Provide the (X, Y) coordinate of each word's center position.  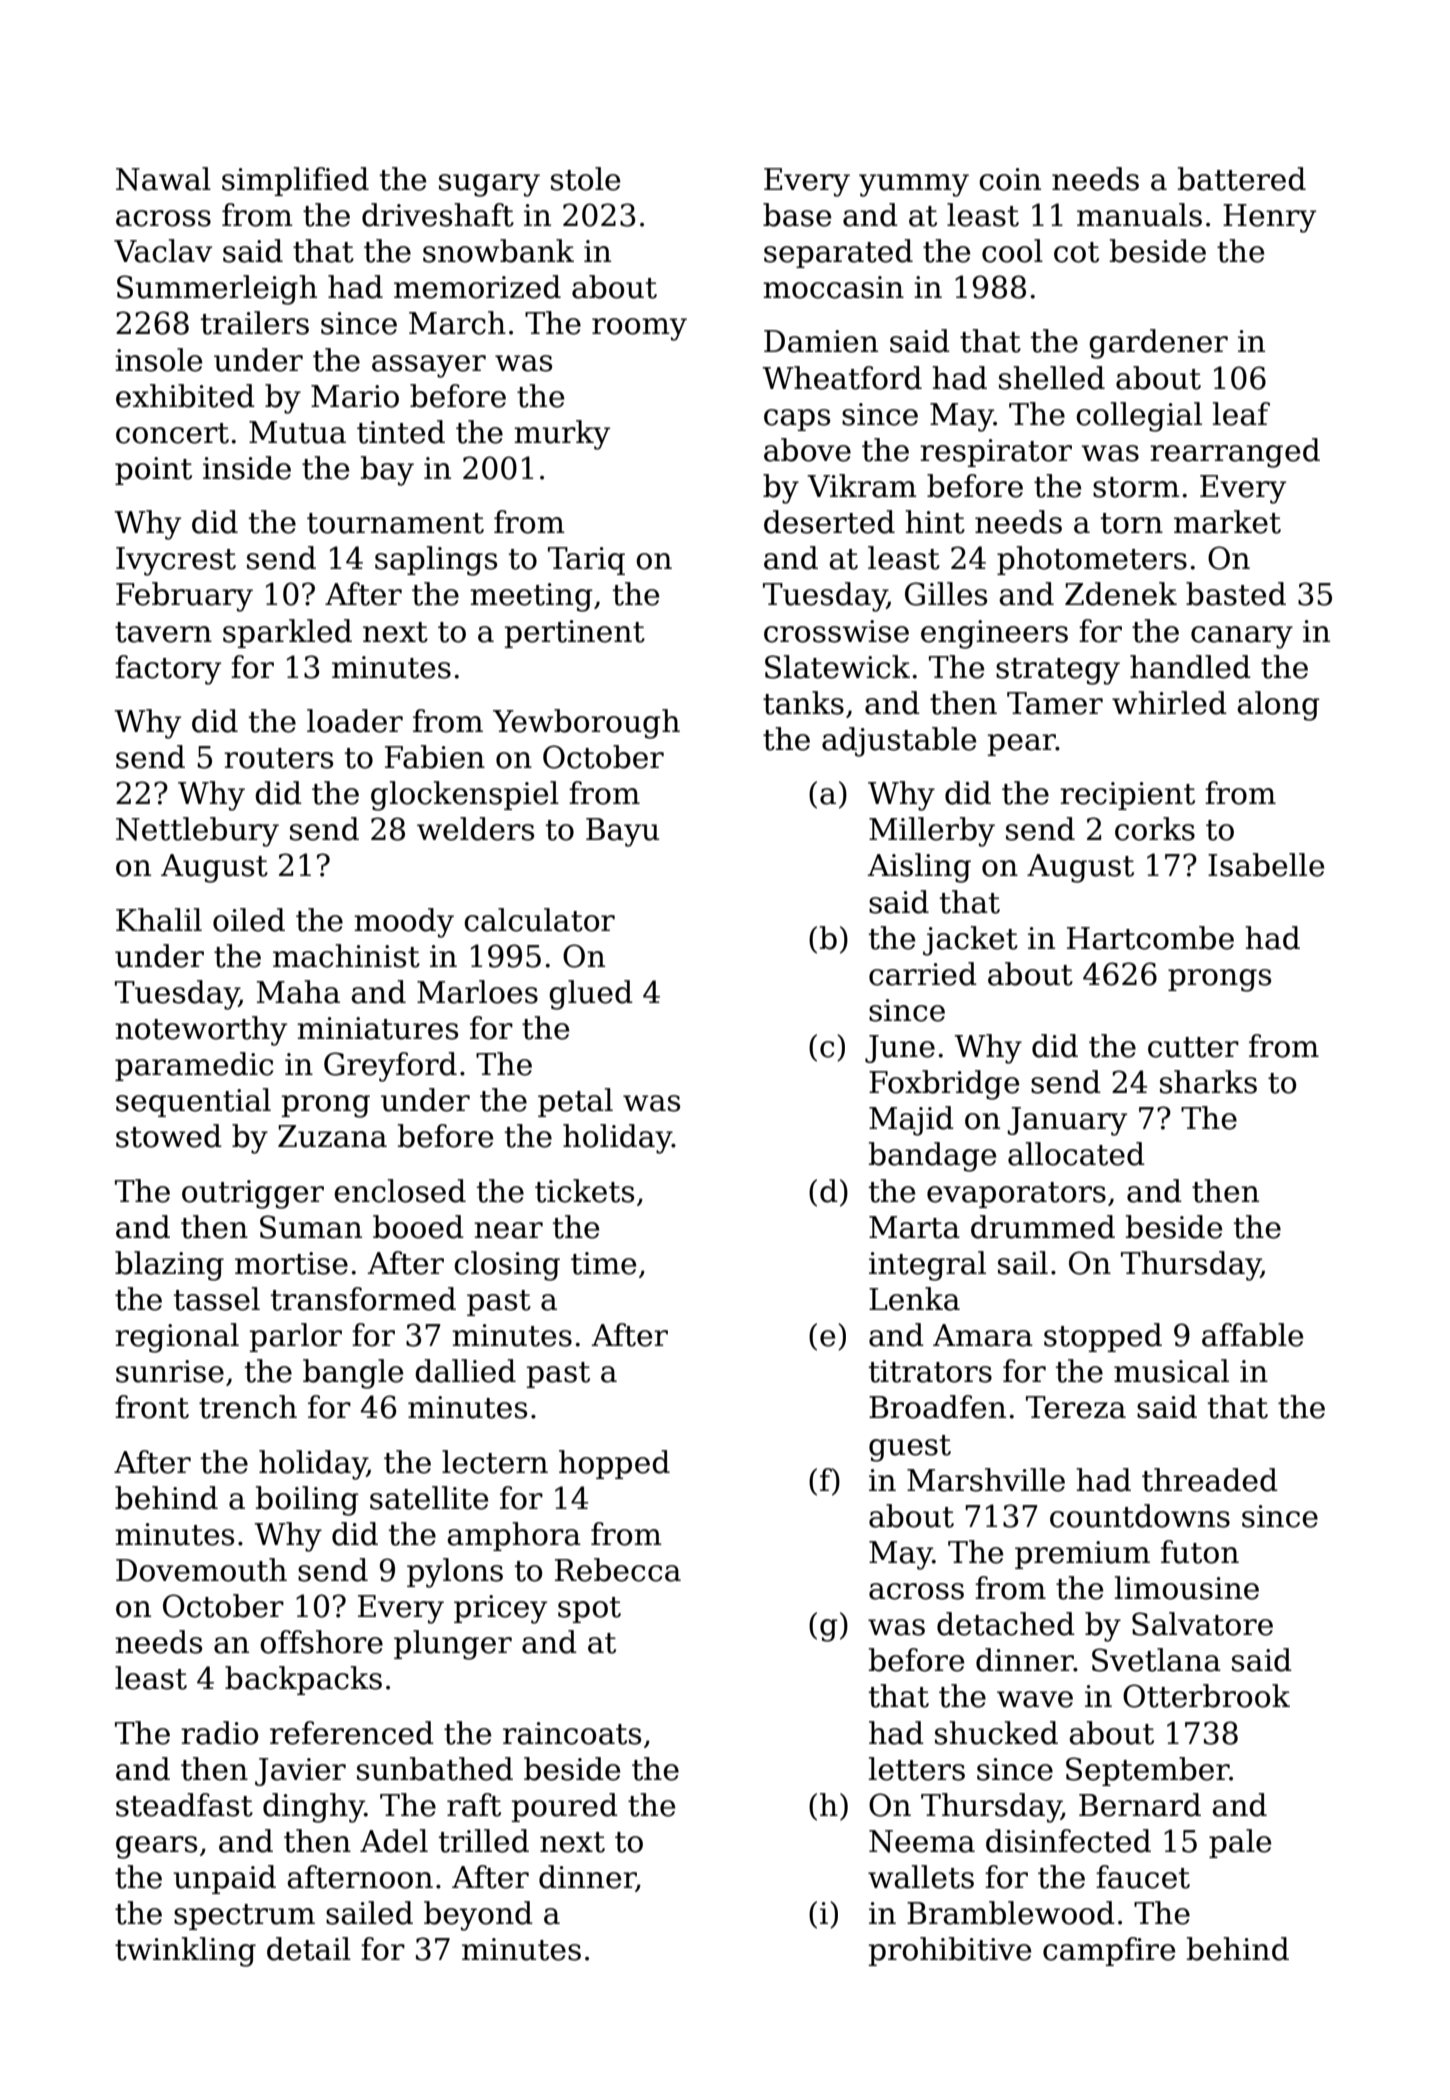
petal (575, 1102)
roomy (639, 329)
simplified (295, 181)
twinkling (185, 1952)
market (1227, 522)
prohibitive (950, 1951)
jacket (970, 941)
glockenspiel (465, 796)
